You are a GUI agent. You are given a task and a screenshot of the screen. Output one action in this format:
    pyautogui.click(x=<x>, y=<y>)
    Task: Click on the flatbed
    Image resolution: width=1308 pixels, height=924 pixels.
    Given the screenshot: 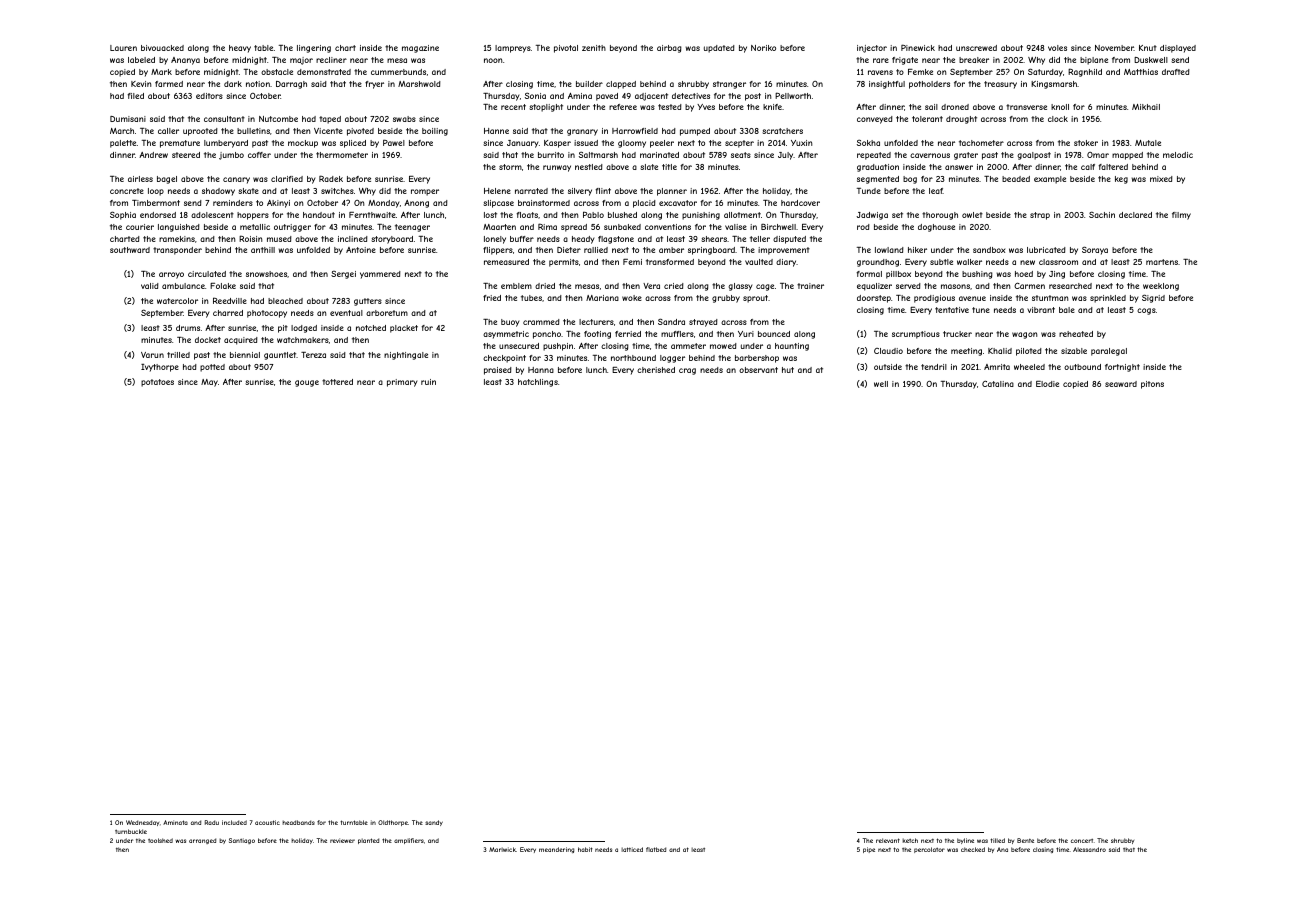 What is the action you would take?
    pyautogui.click(x=656, y=849)
